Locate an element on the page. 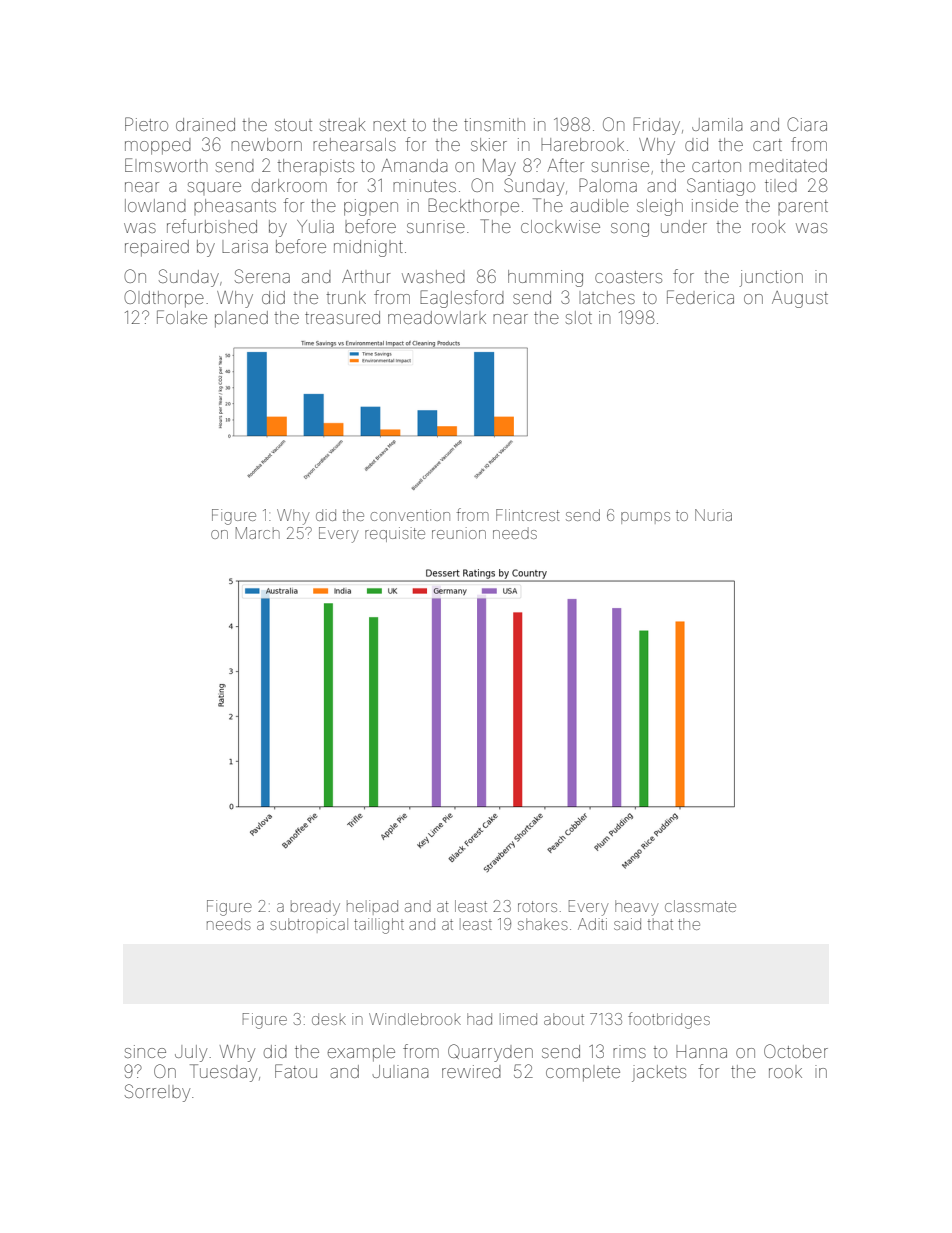 The width and height of the document is (952, 1233). Pietro is located at coordinates (146, 124).
